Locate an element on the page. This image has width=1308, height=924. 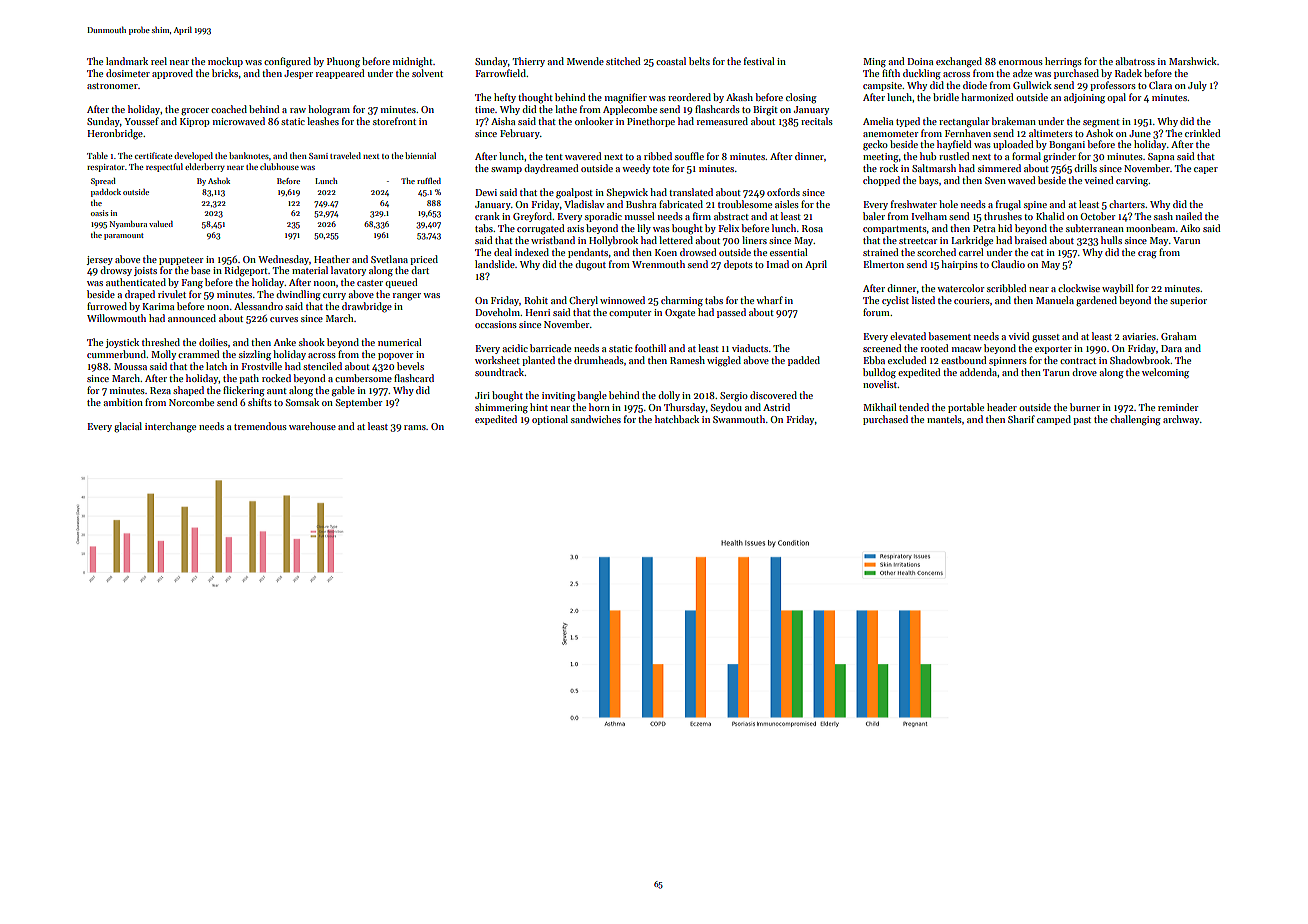
Kiprop is located at coordinates (195, 122).
